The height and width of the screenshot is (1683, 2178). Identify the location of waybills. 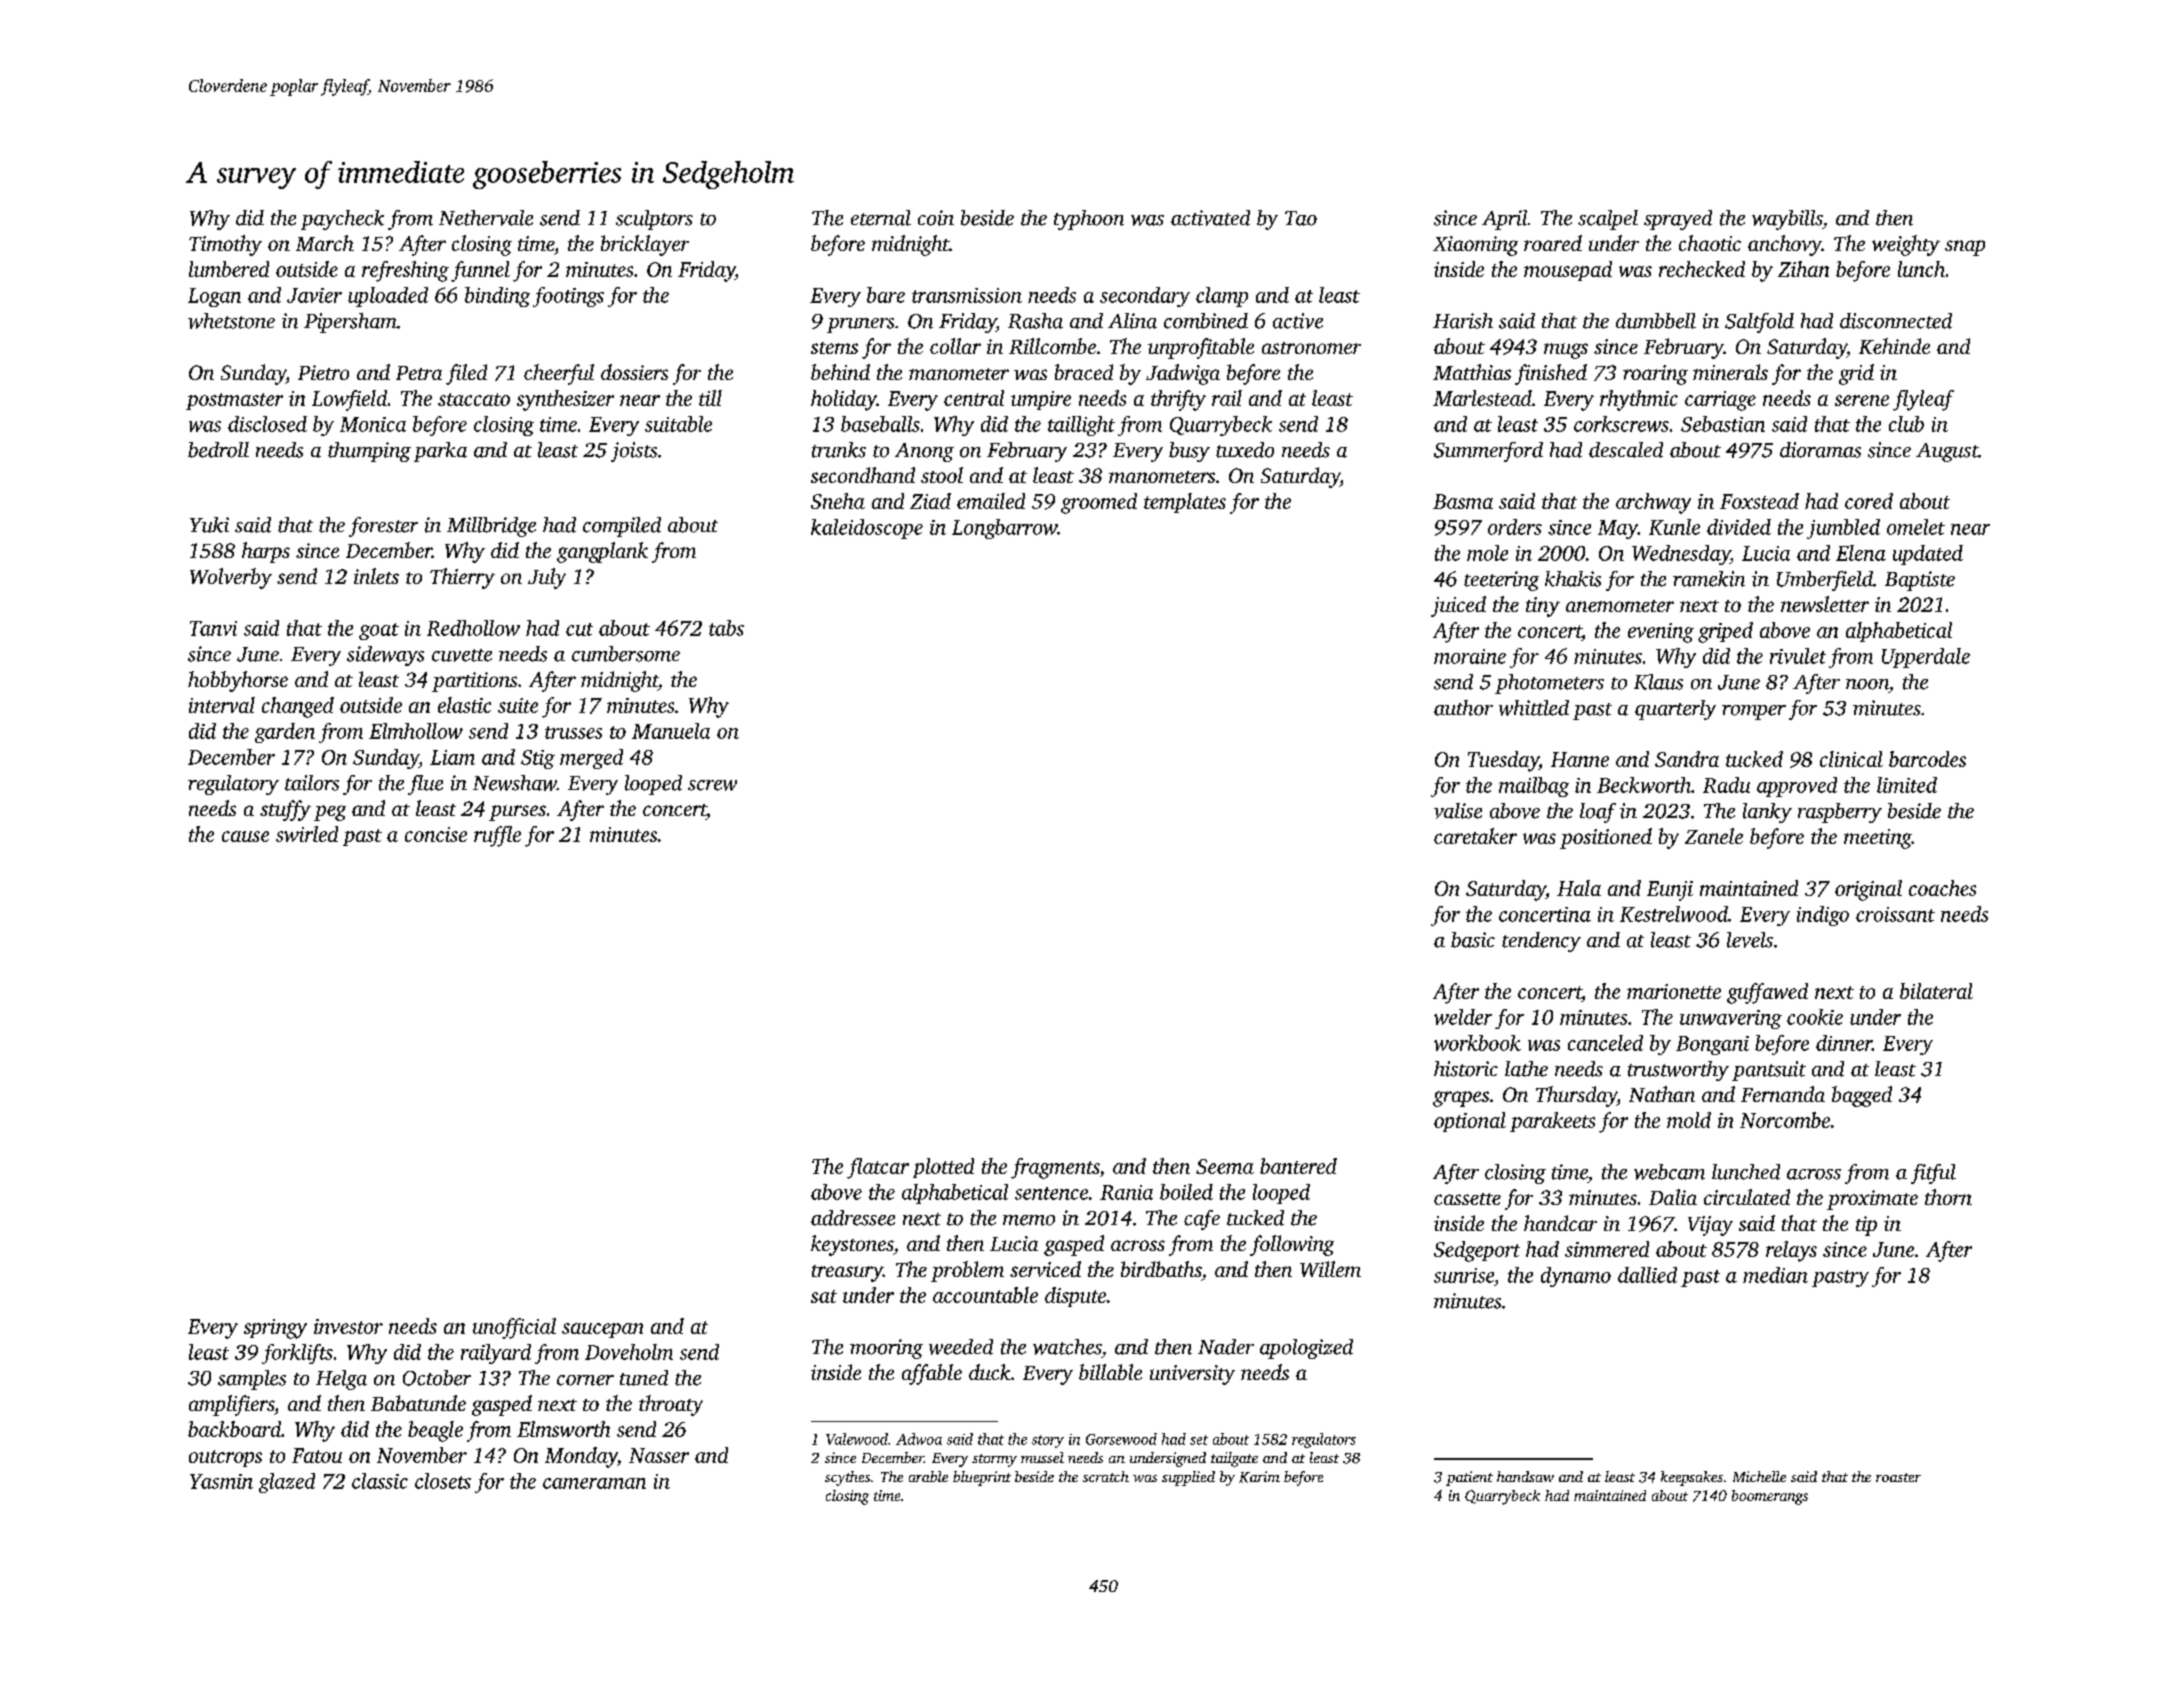
(1787, 220).
